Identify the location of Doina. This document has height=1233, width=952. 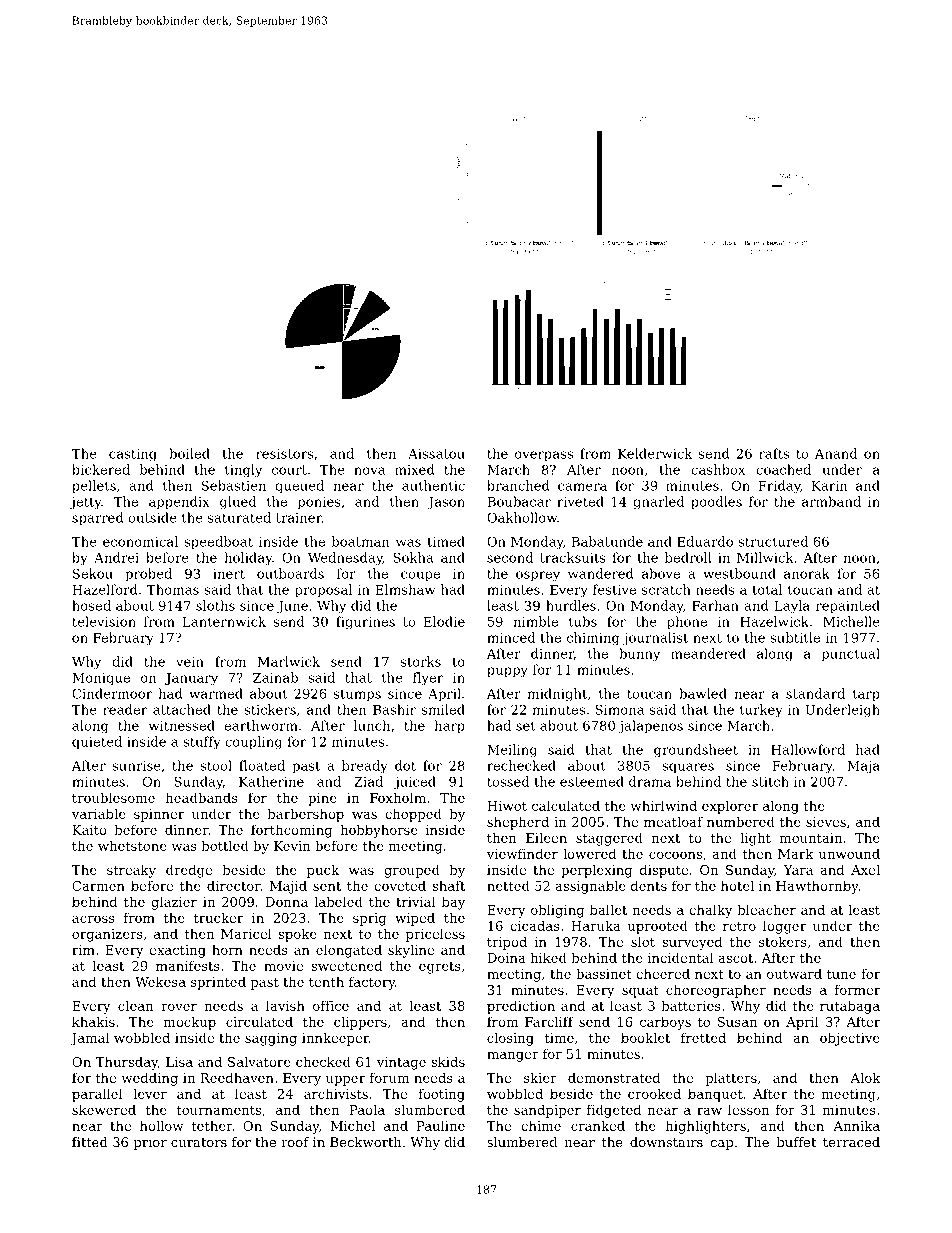
(506, 958).
